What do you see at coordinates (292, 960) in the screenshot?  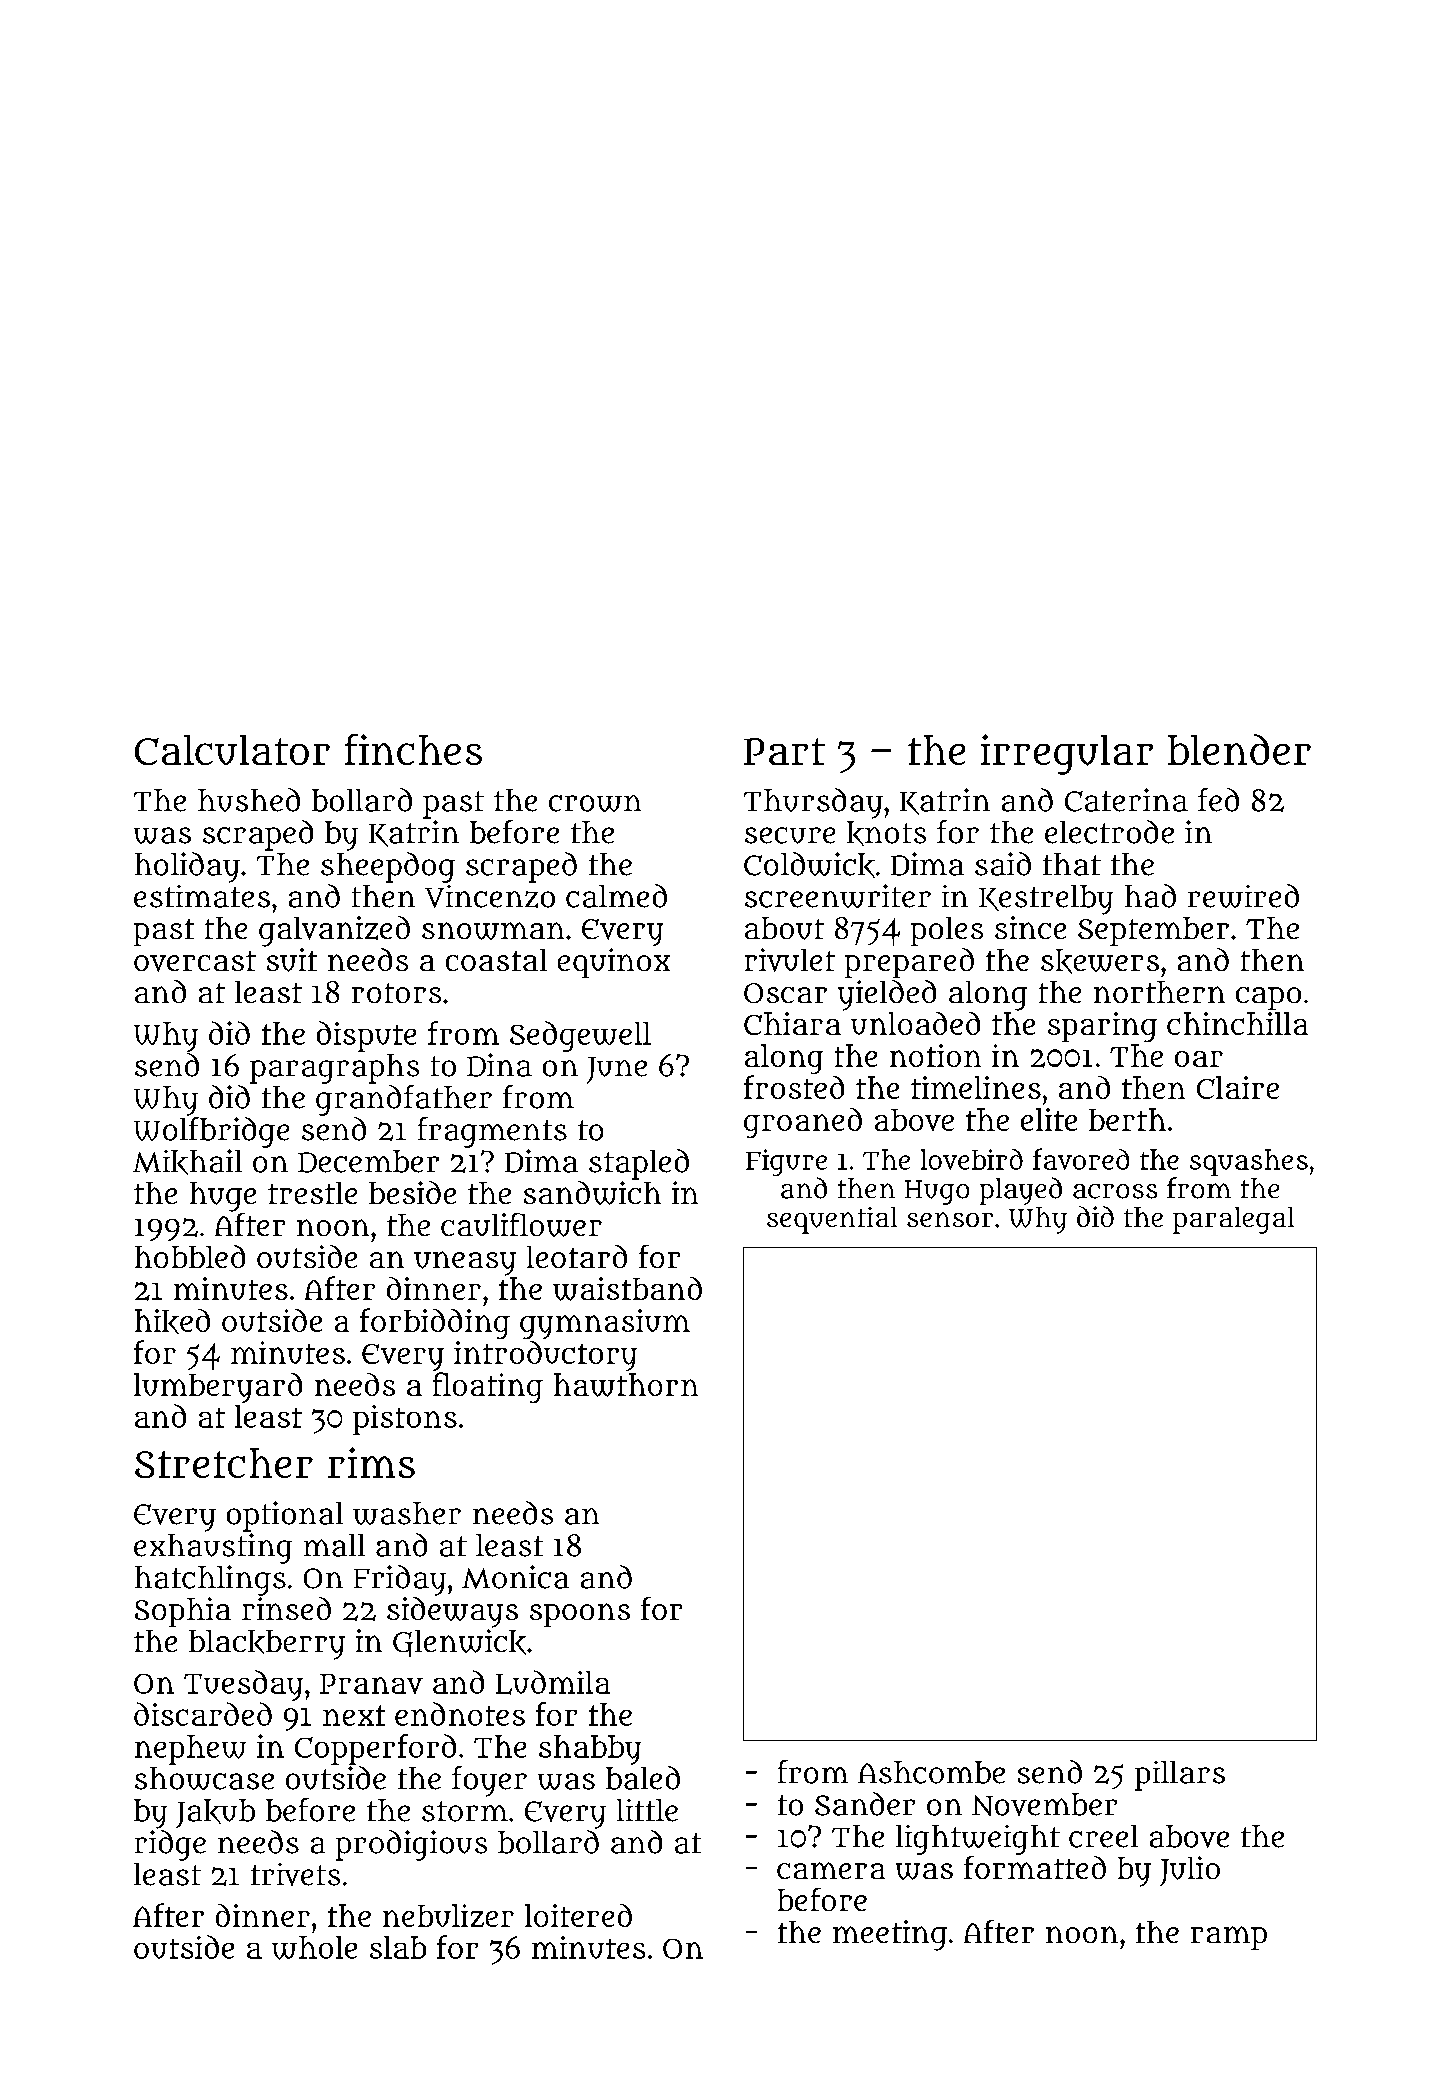 I see `suit` at bounding box center [292, 960].
